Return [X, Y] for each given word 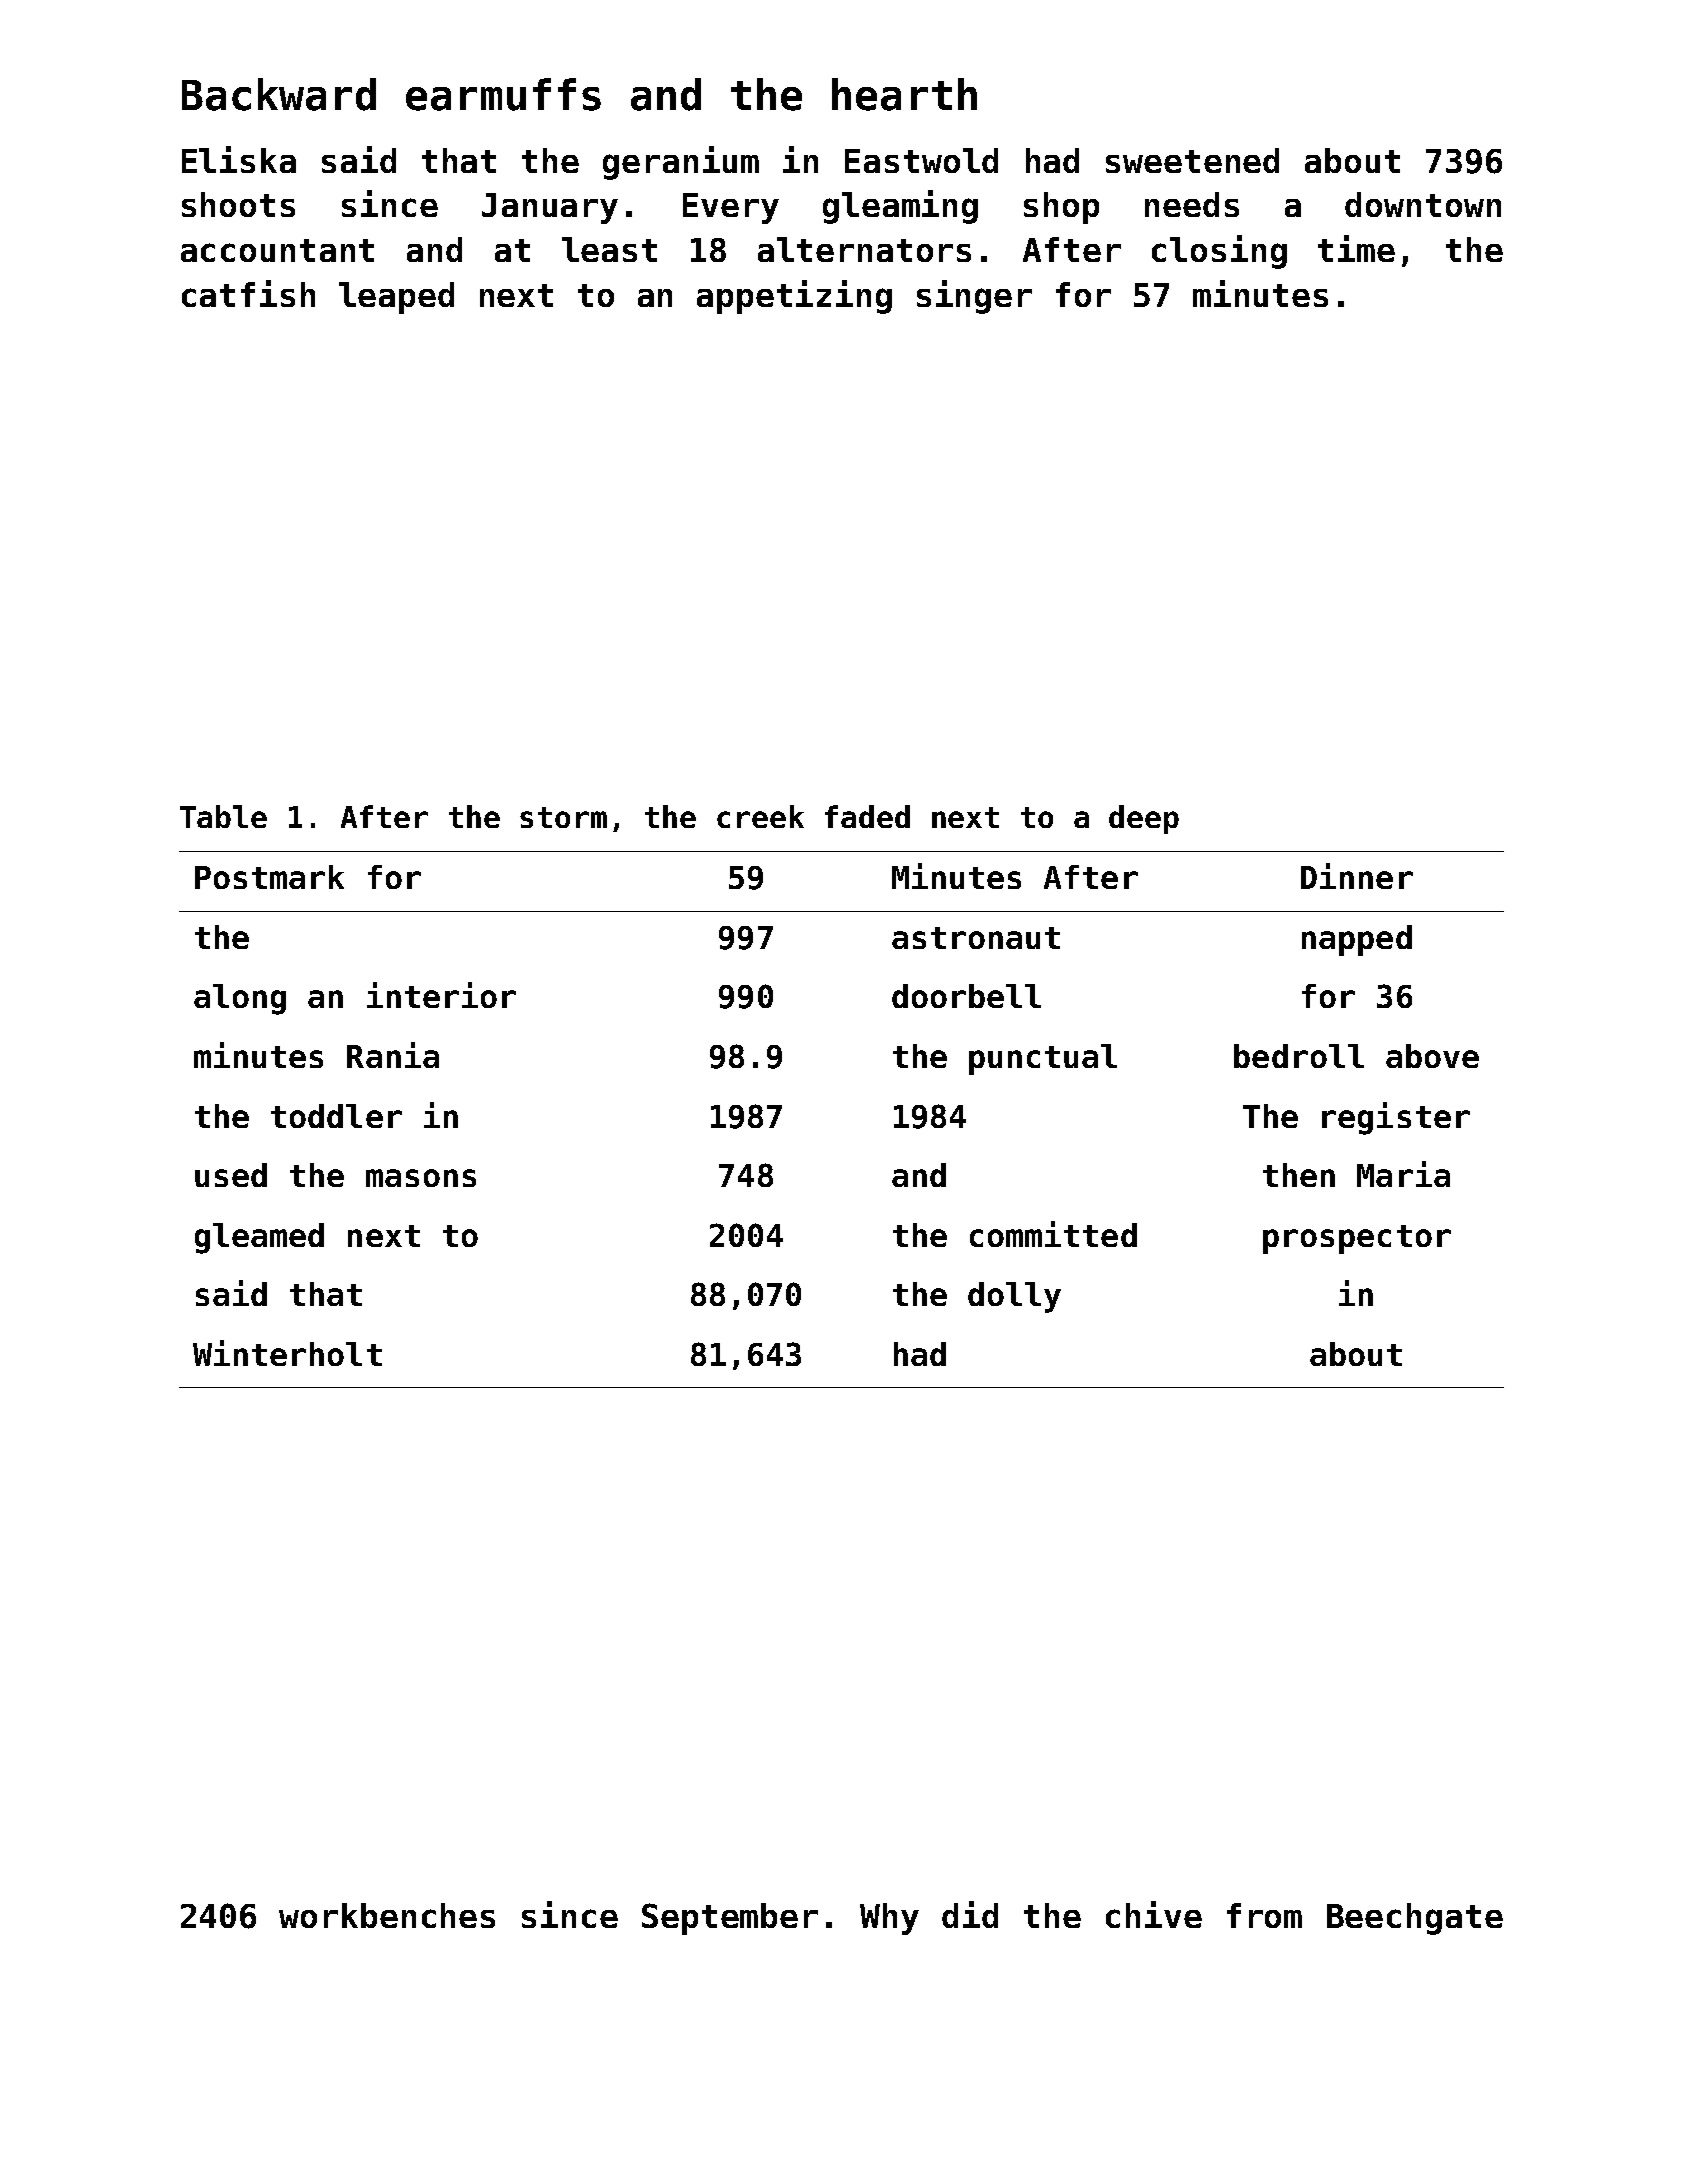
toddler [336, 1116]
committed [1053, 1234]
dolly [1014, 1297]
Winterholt [287, 1353]
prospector [1357, 1239]
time [1356, 248]
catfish [248, 293]
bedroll [1299, 1056]
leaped [396, 298]
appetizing [794, 297]
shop [1061, 208]
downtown [1423, 204]
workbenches [387, 1915]
